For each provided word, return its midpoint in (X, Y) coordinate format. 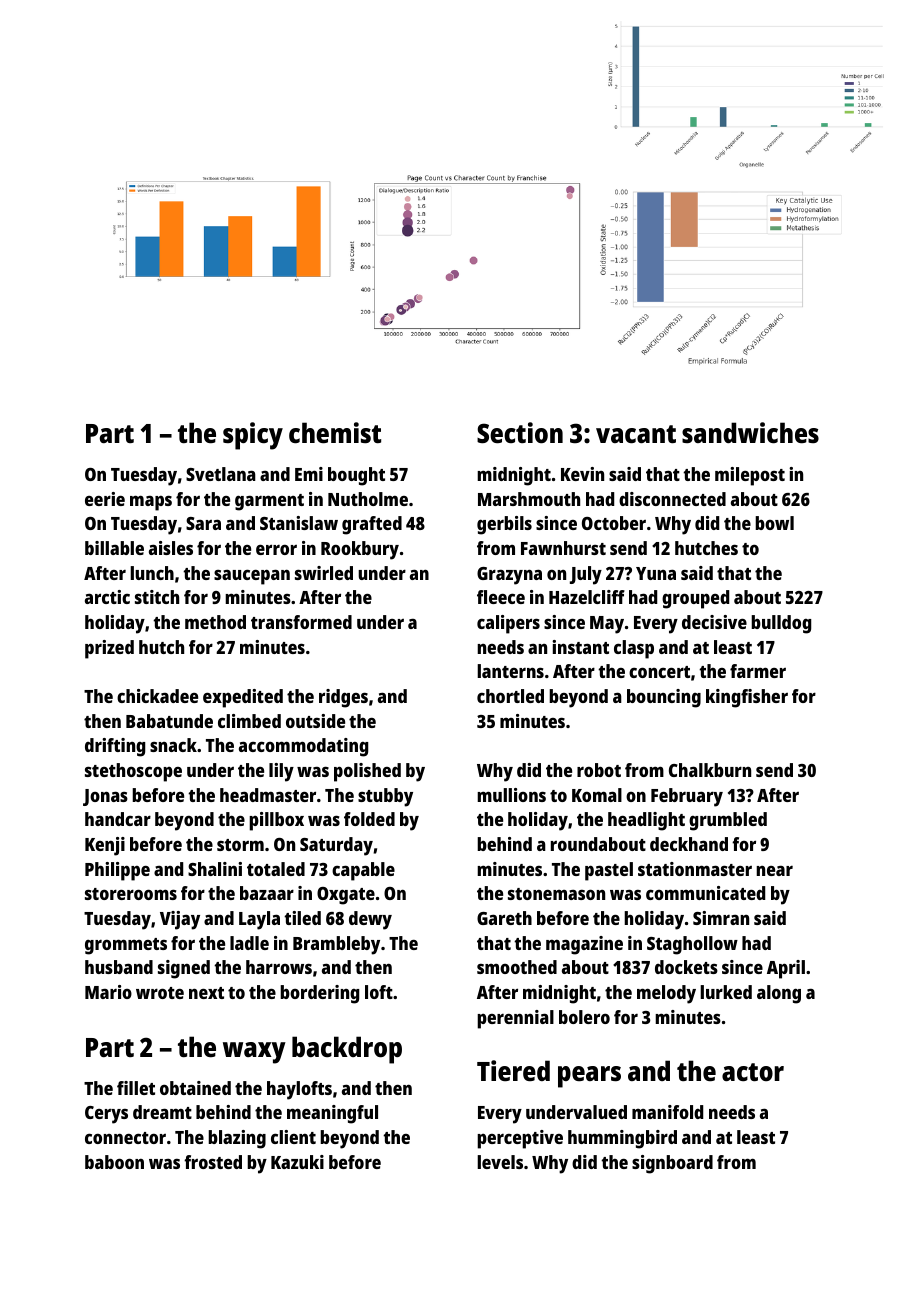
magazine (584, 945)
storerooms (131, 894)
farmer (758, 671)
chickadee (157, 696)
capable (363, 871)
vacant (636, 434)
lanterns (510, 671)
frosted (213, 1162)
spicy (253, 436)
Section (520, 433)
